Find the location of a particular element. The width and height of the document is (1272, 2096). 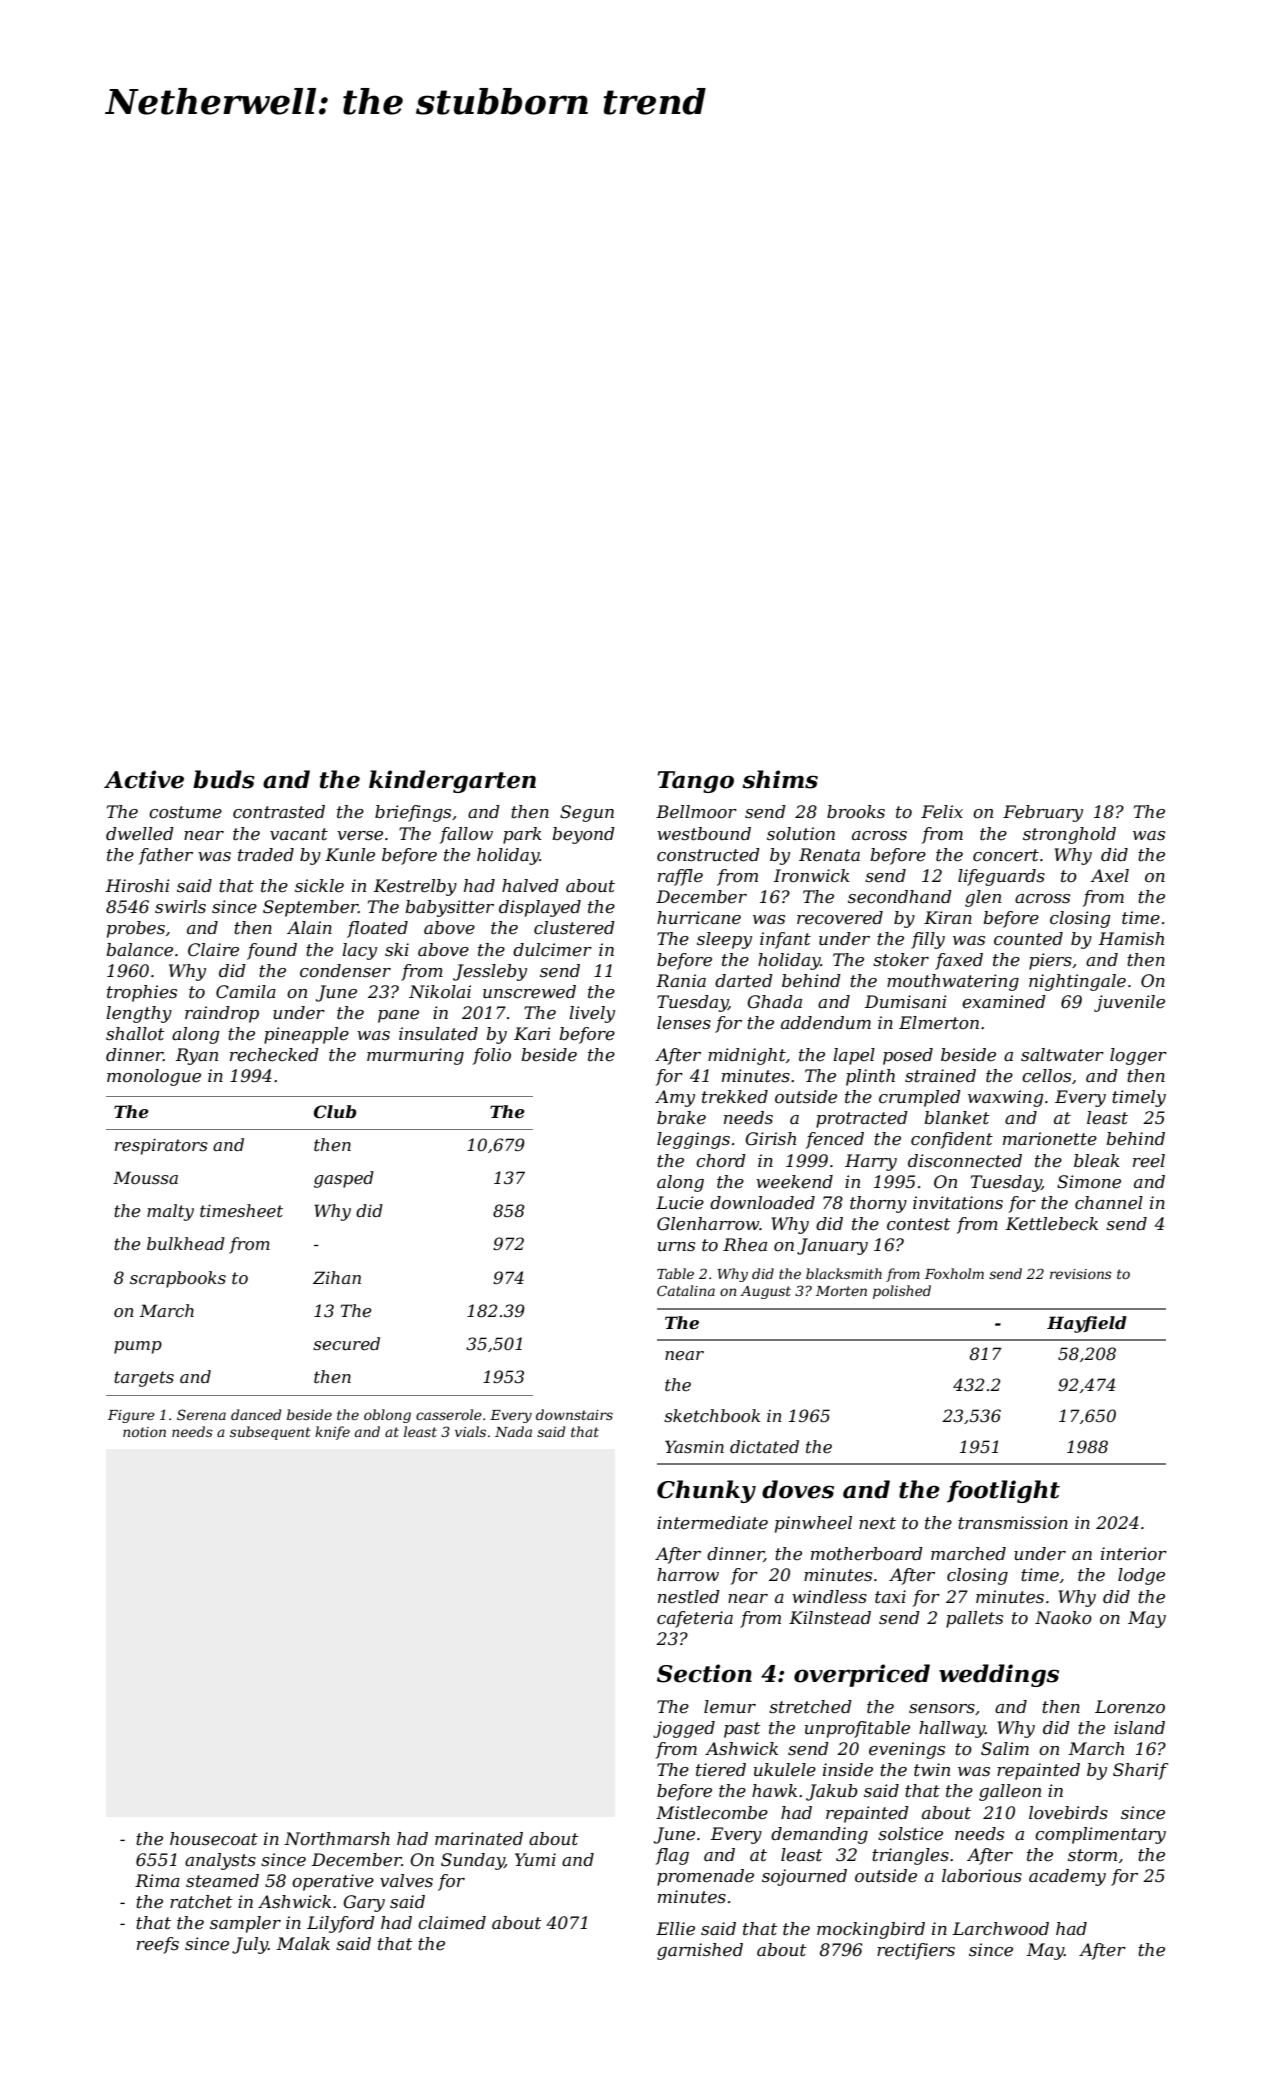

marionette is located at coordinates (1050, 1139).
